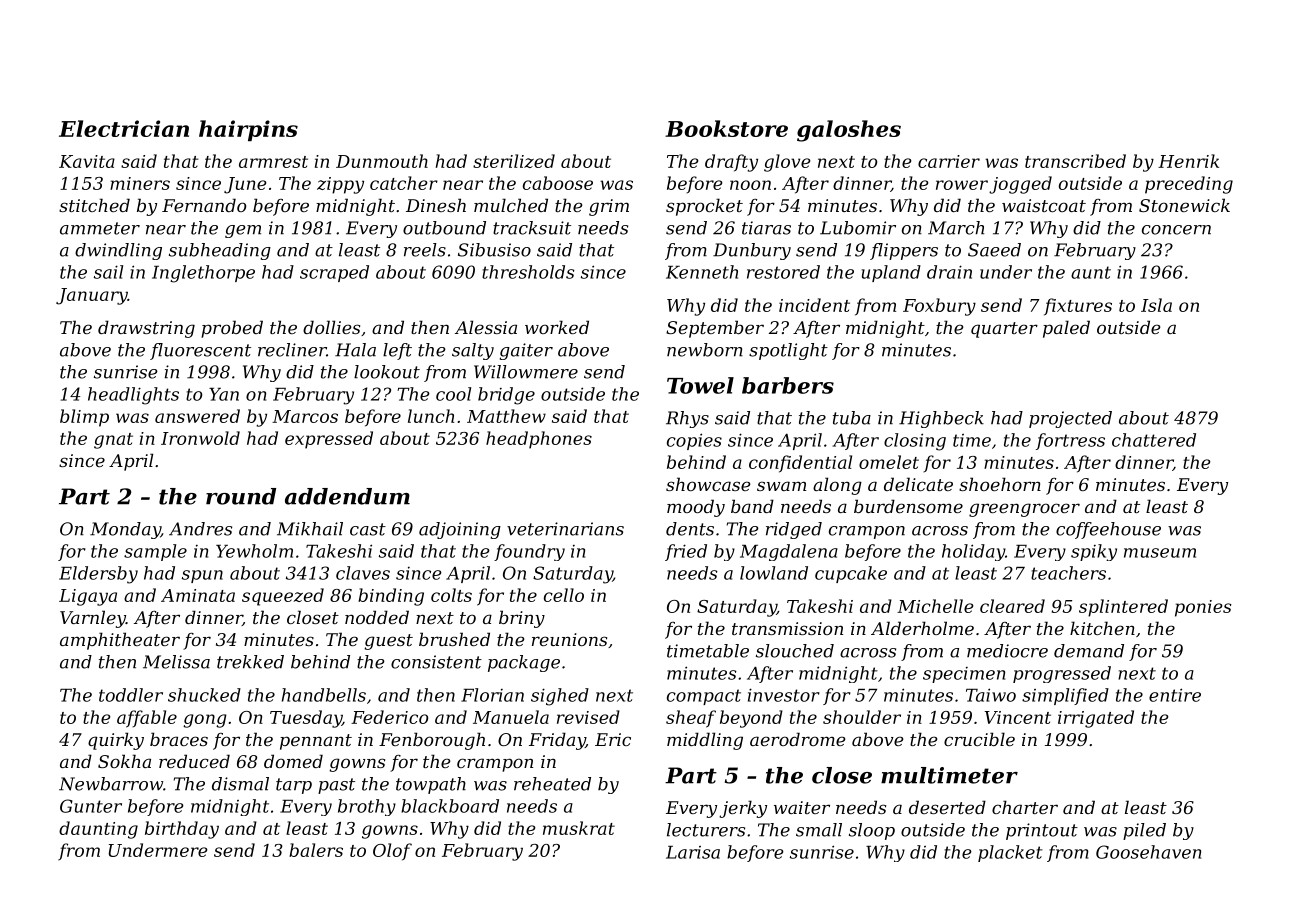 This screenshot has height=924, width=1308. Describe the element at coordinates (994, 250) in the screenshot. I see `Saeed` at that location.
